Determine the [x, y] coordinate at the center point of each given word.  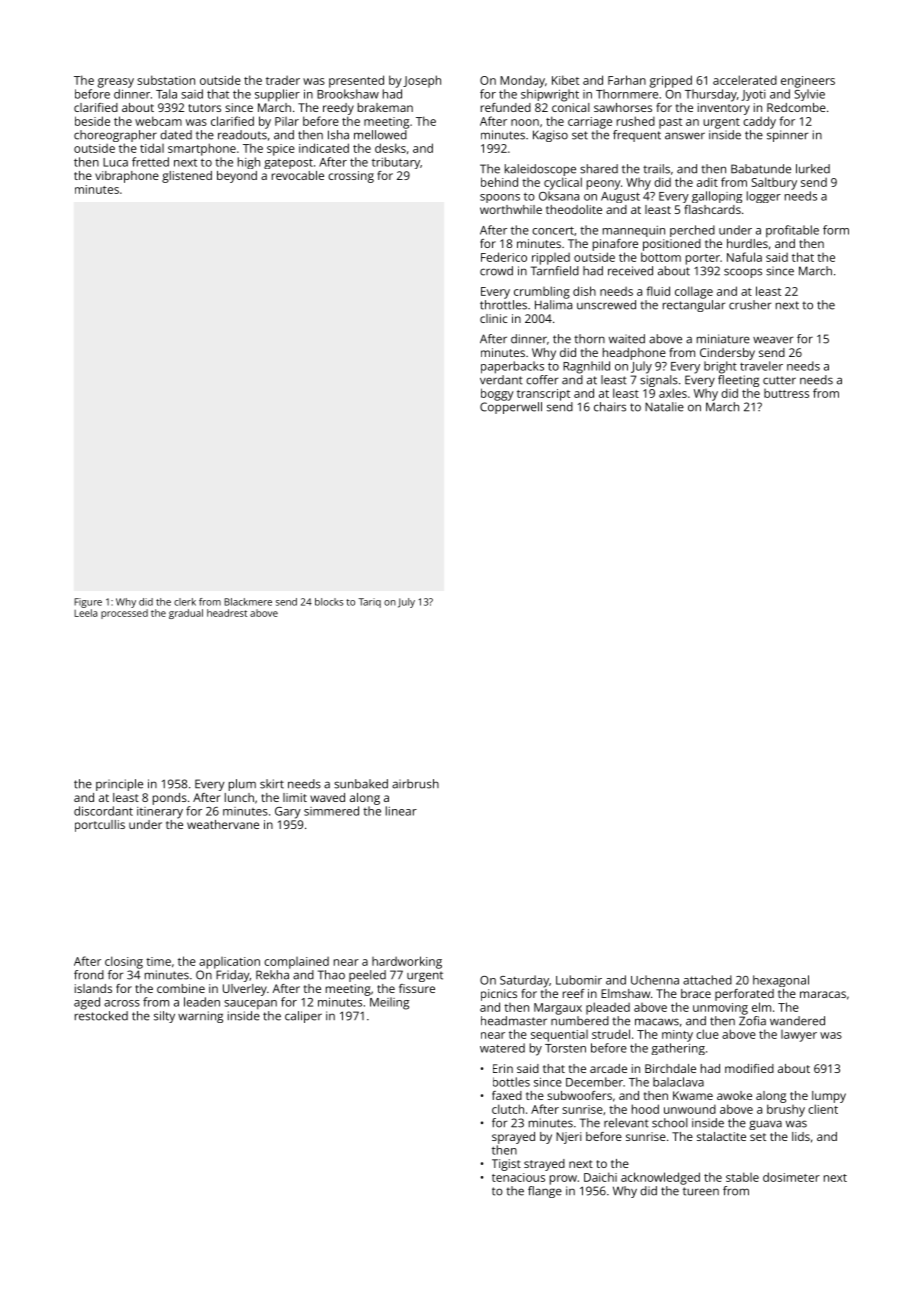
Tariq [369, 603]
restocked [101, 1016]
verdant [501, 380]
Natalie [664, 407]
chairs [610, 407]
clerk [185, 602]
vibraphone [127, 177]
